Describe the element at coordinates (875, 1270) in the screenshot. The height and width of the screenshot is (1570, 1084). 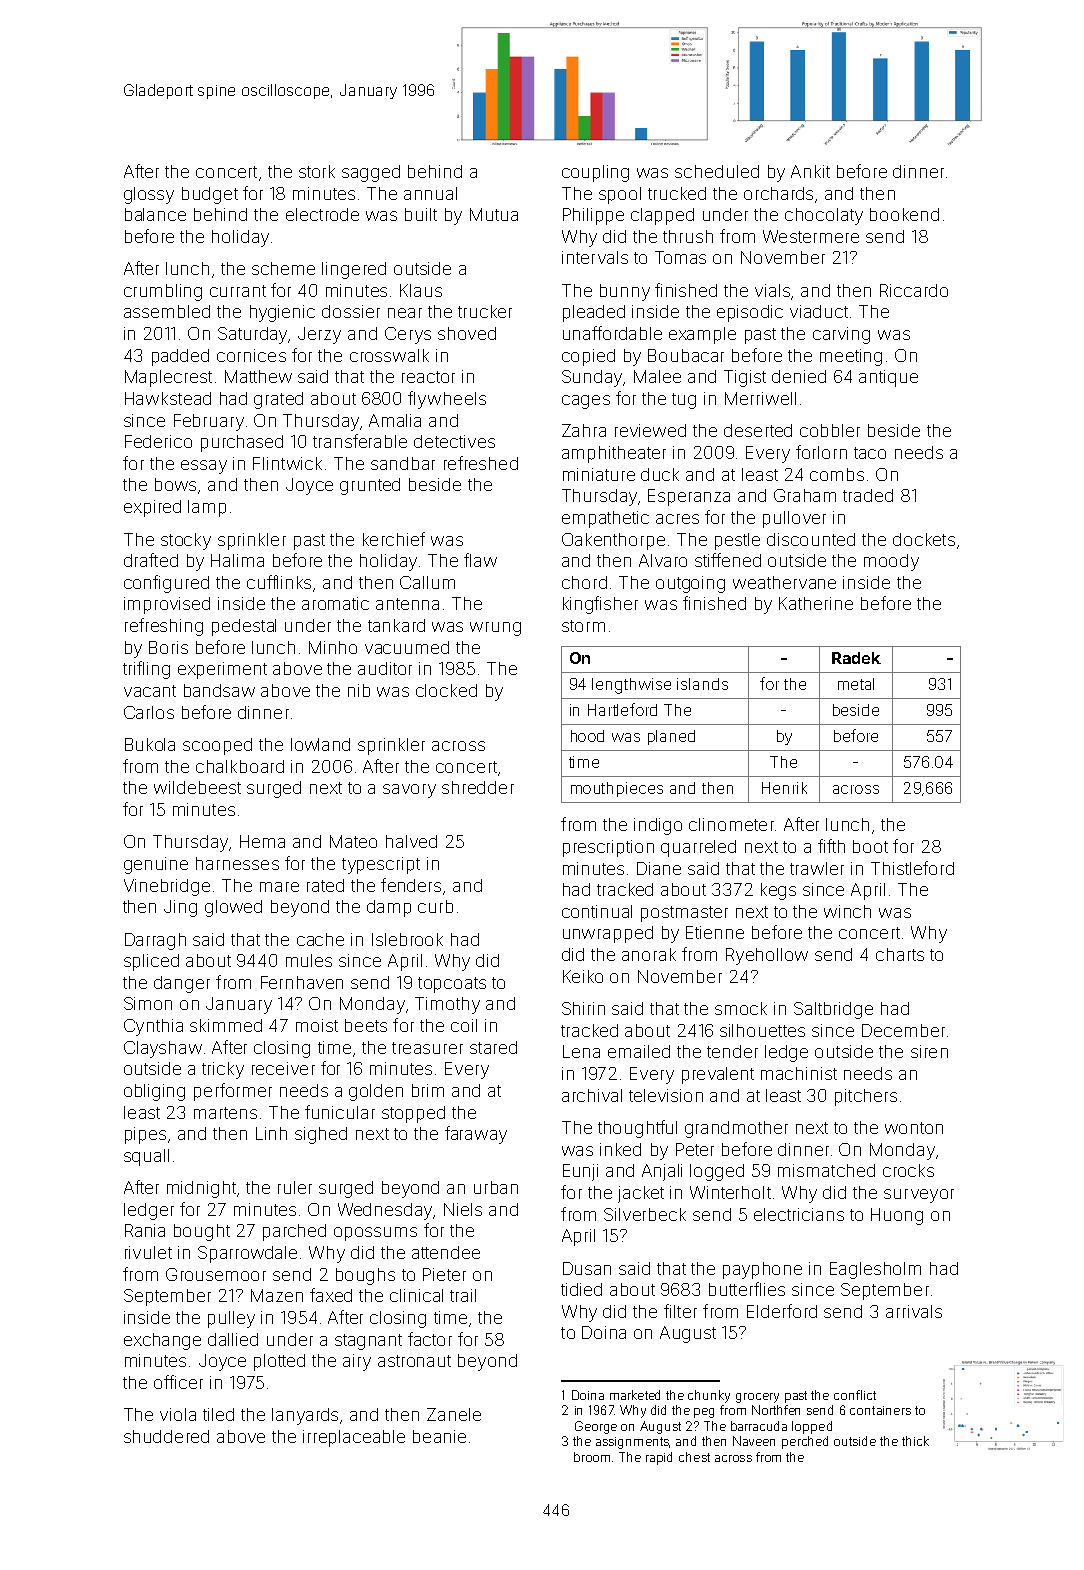
I see `Eaglesholm` at that location.
